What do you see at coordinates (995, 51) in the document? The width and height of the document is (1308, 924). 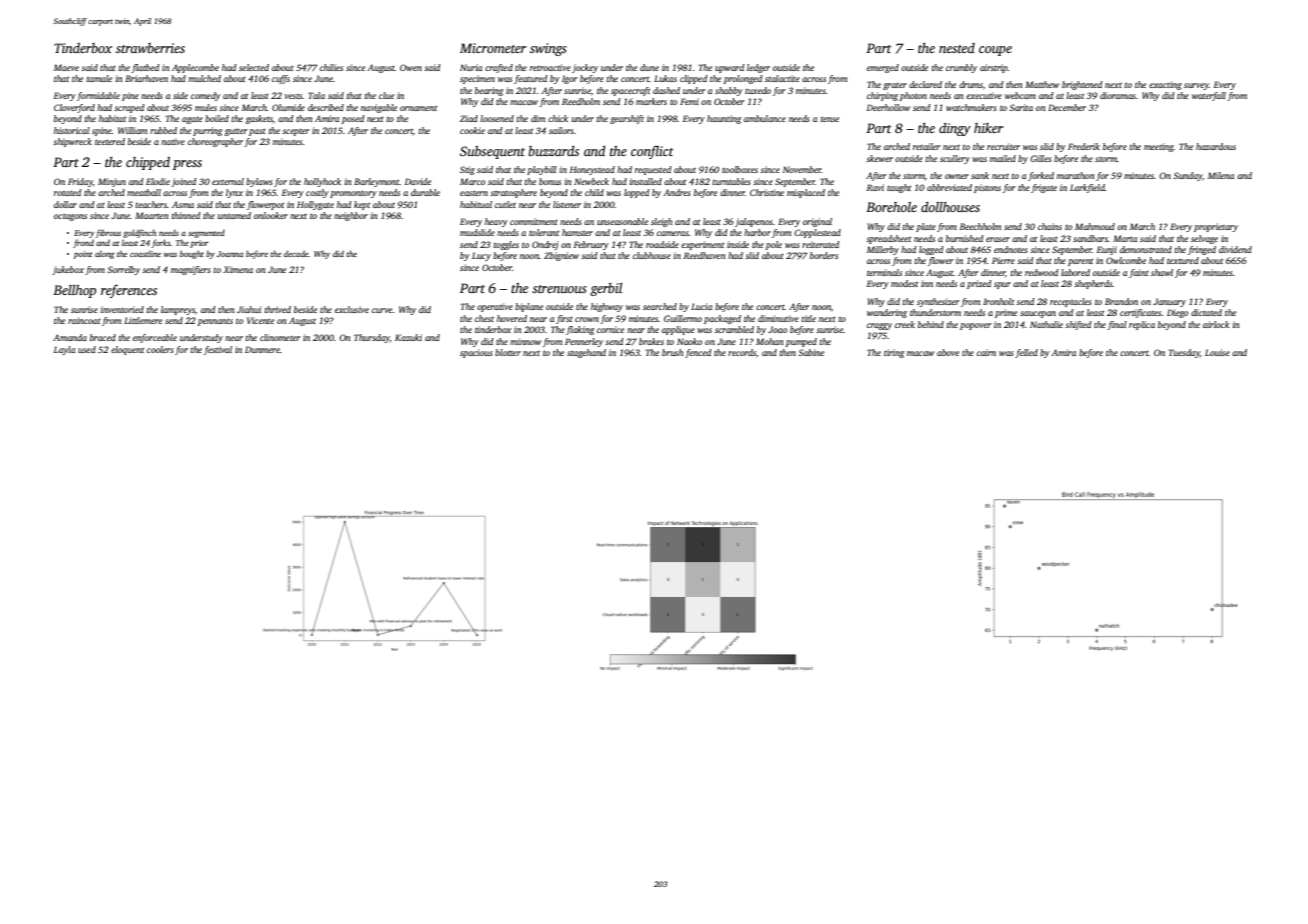 I see `coupe` at bounding box center [995, 51].
